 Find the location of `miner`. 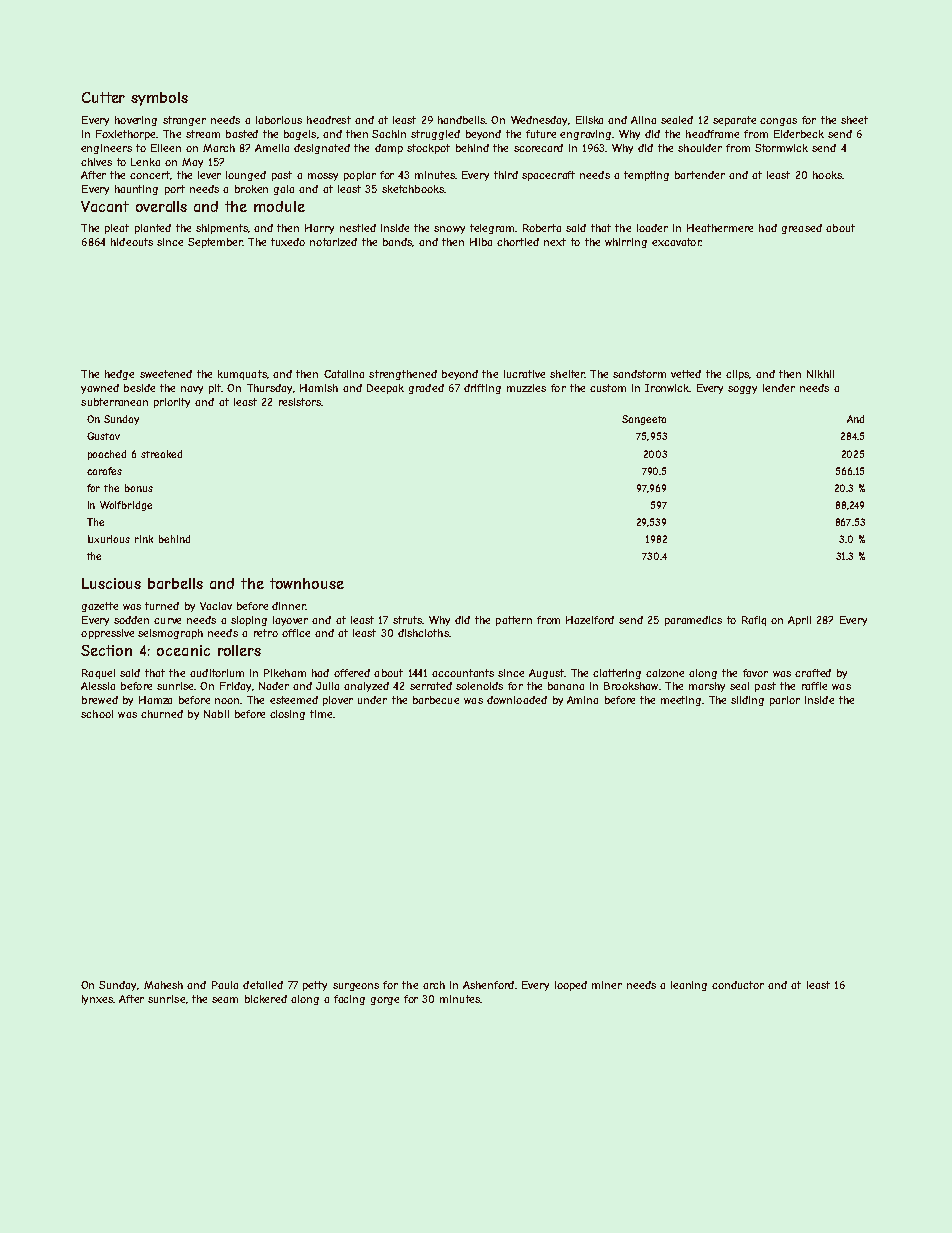

miner is located at coordinates (607, 985).
